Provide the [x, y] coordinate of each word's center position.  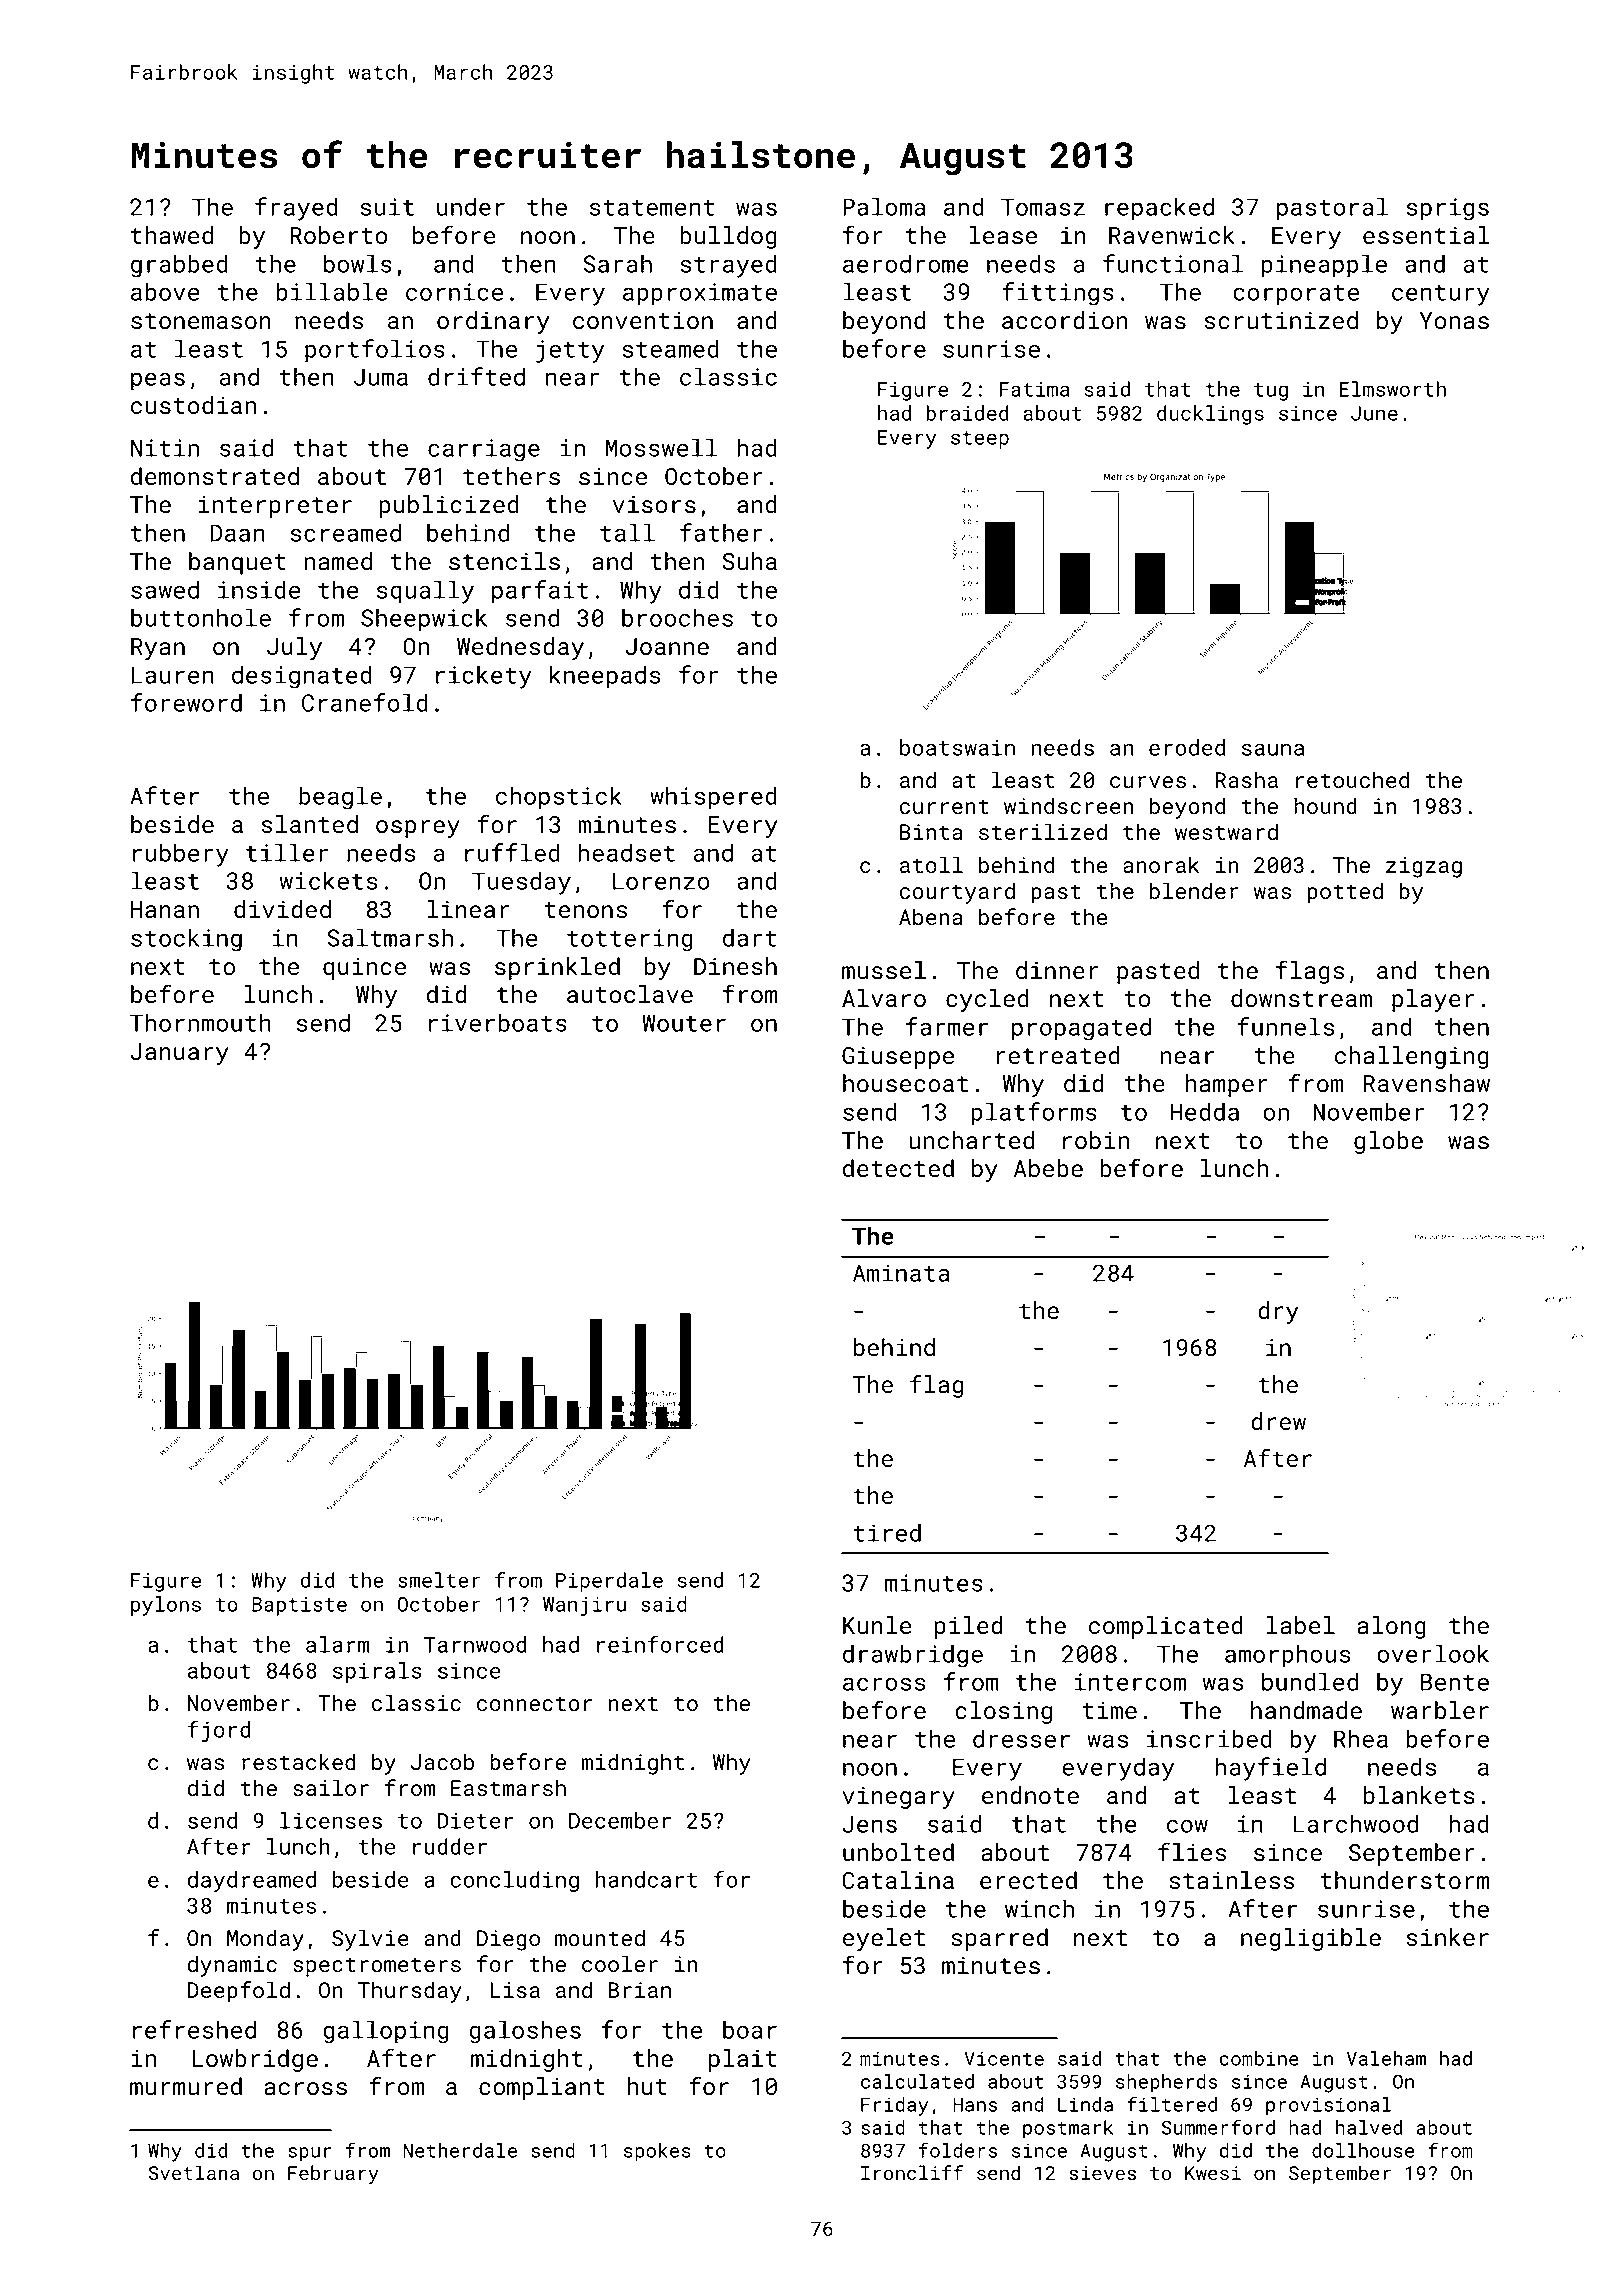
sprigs [1448, 209]
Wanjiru [584, 1606]
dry [1278, 1312]
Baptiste [299, 1606]
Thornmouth [200, 1022]
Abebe [1048, 1168]
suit [387, 207]
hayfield [1270, 1769]
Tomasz [1043, 207]
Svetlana [194, 2172]
